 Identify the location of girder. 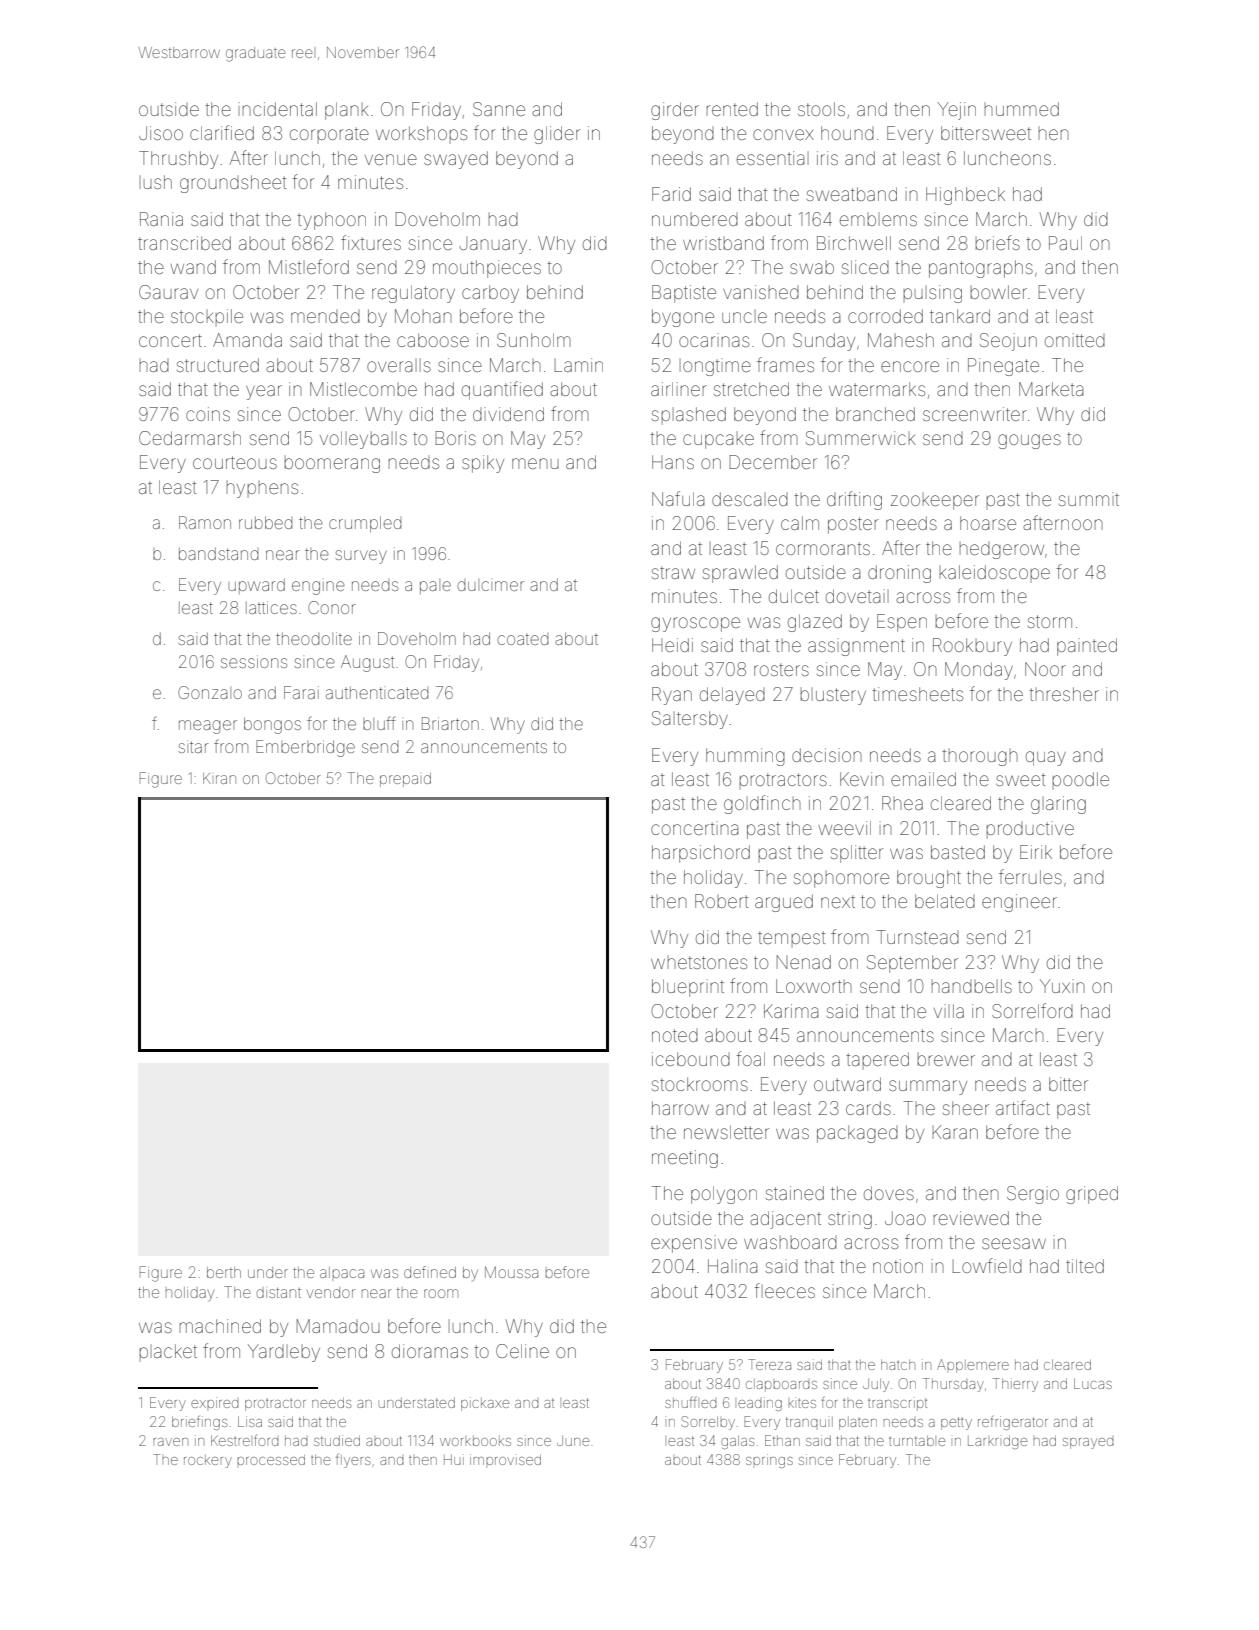
(675, 111).
